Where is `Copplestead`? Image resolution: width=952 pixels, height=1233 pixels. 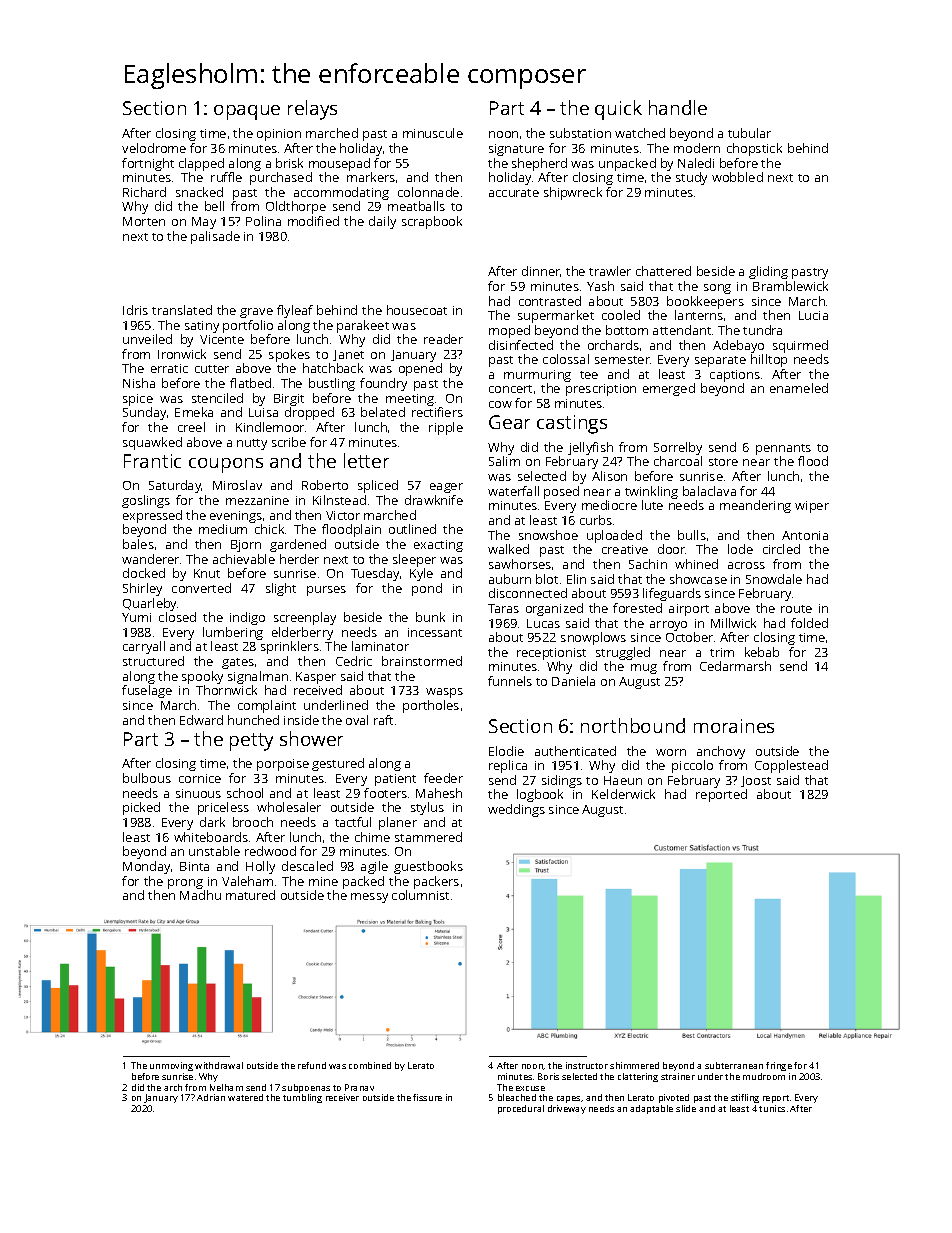
Copplestead is located at coordinates (791, 766).
